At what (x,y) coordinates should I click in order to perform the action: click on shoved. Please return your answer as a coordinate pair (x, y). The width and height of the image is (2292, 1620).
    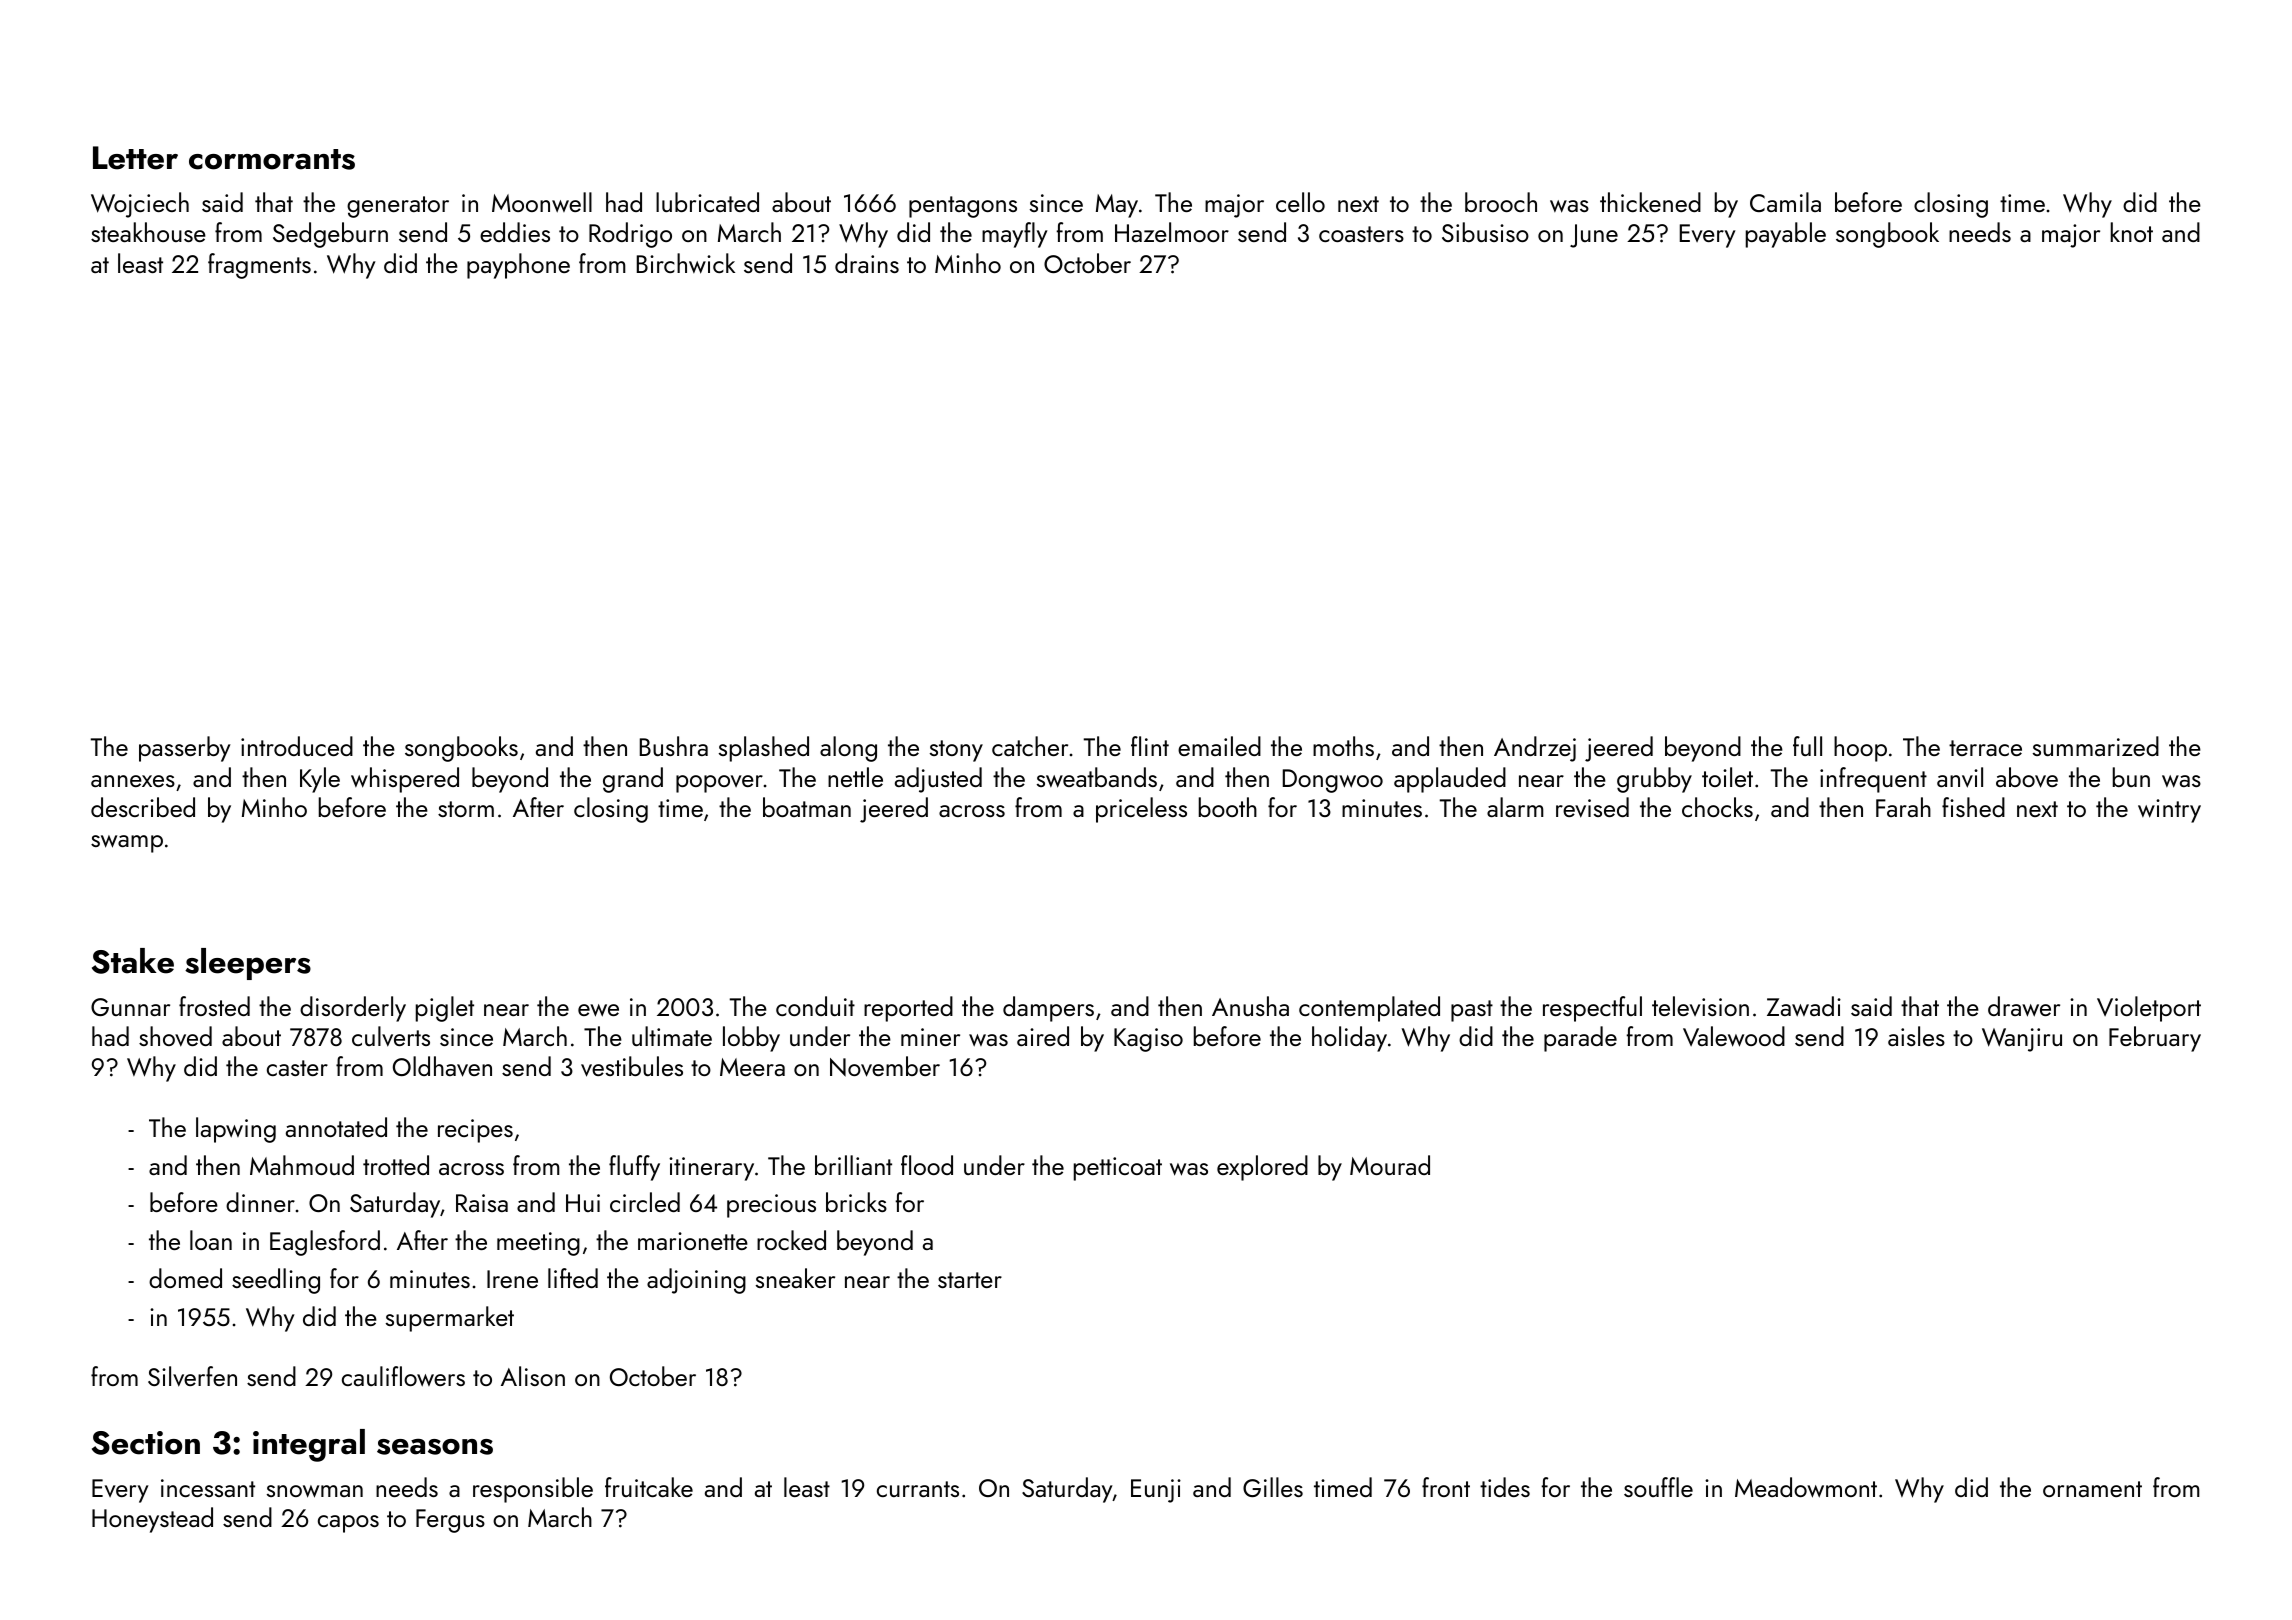
    Looking at the image, I should click on (175, 1036).
